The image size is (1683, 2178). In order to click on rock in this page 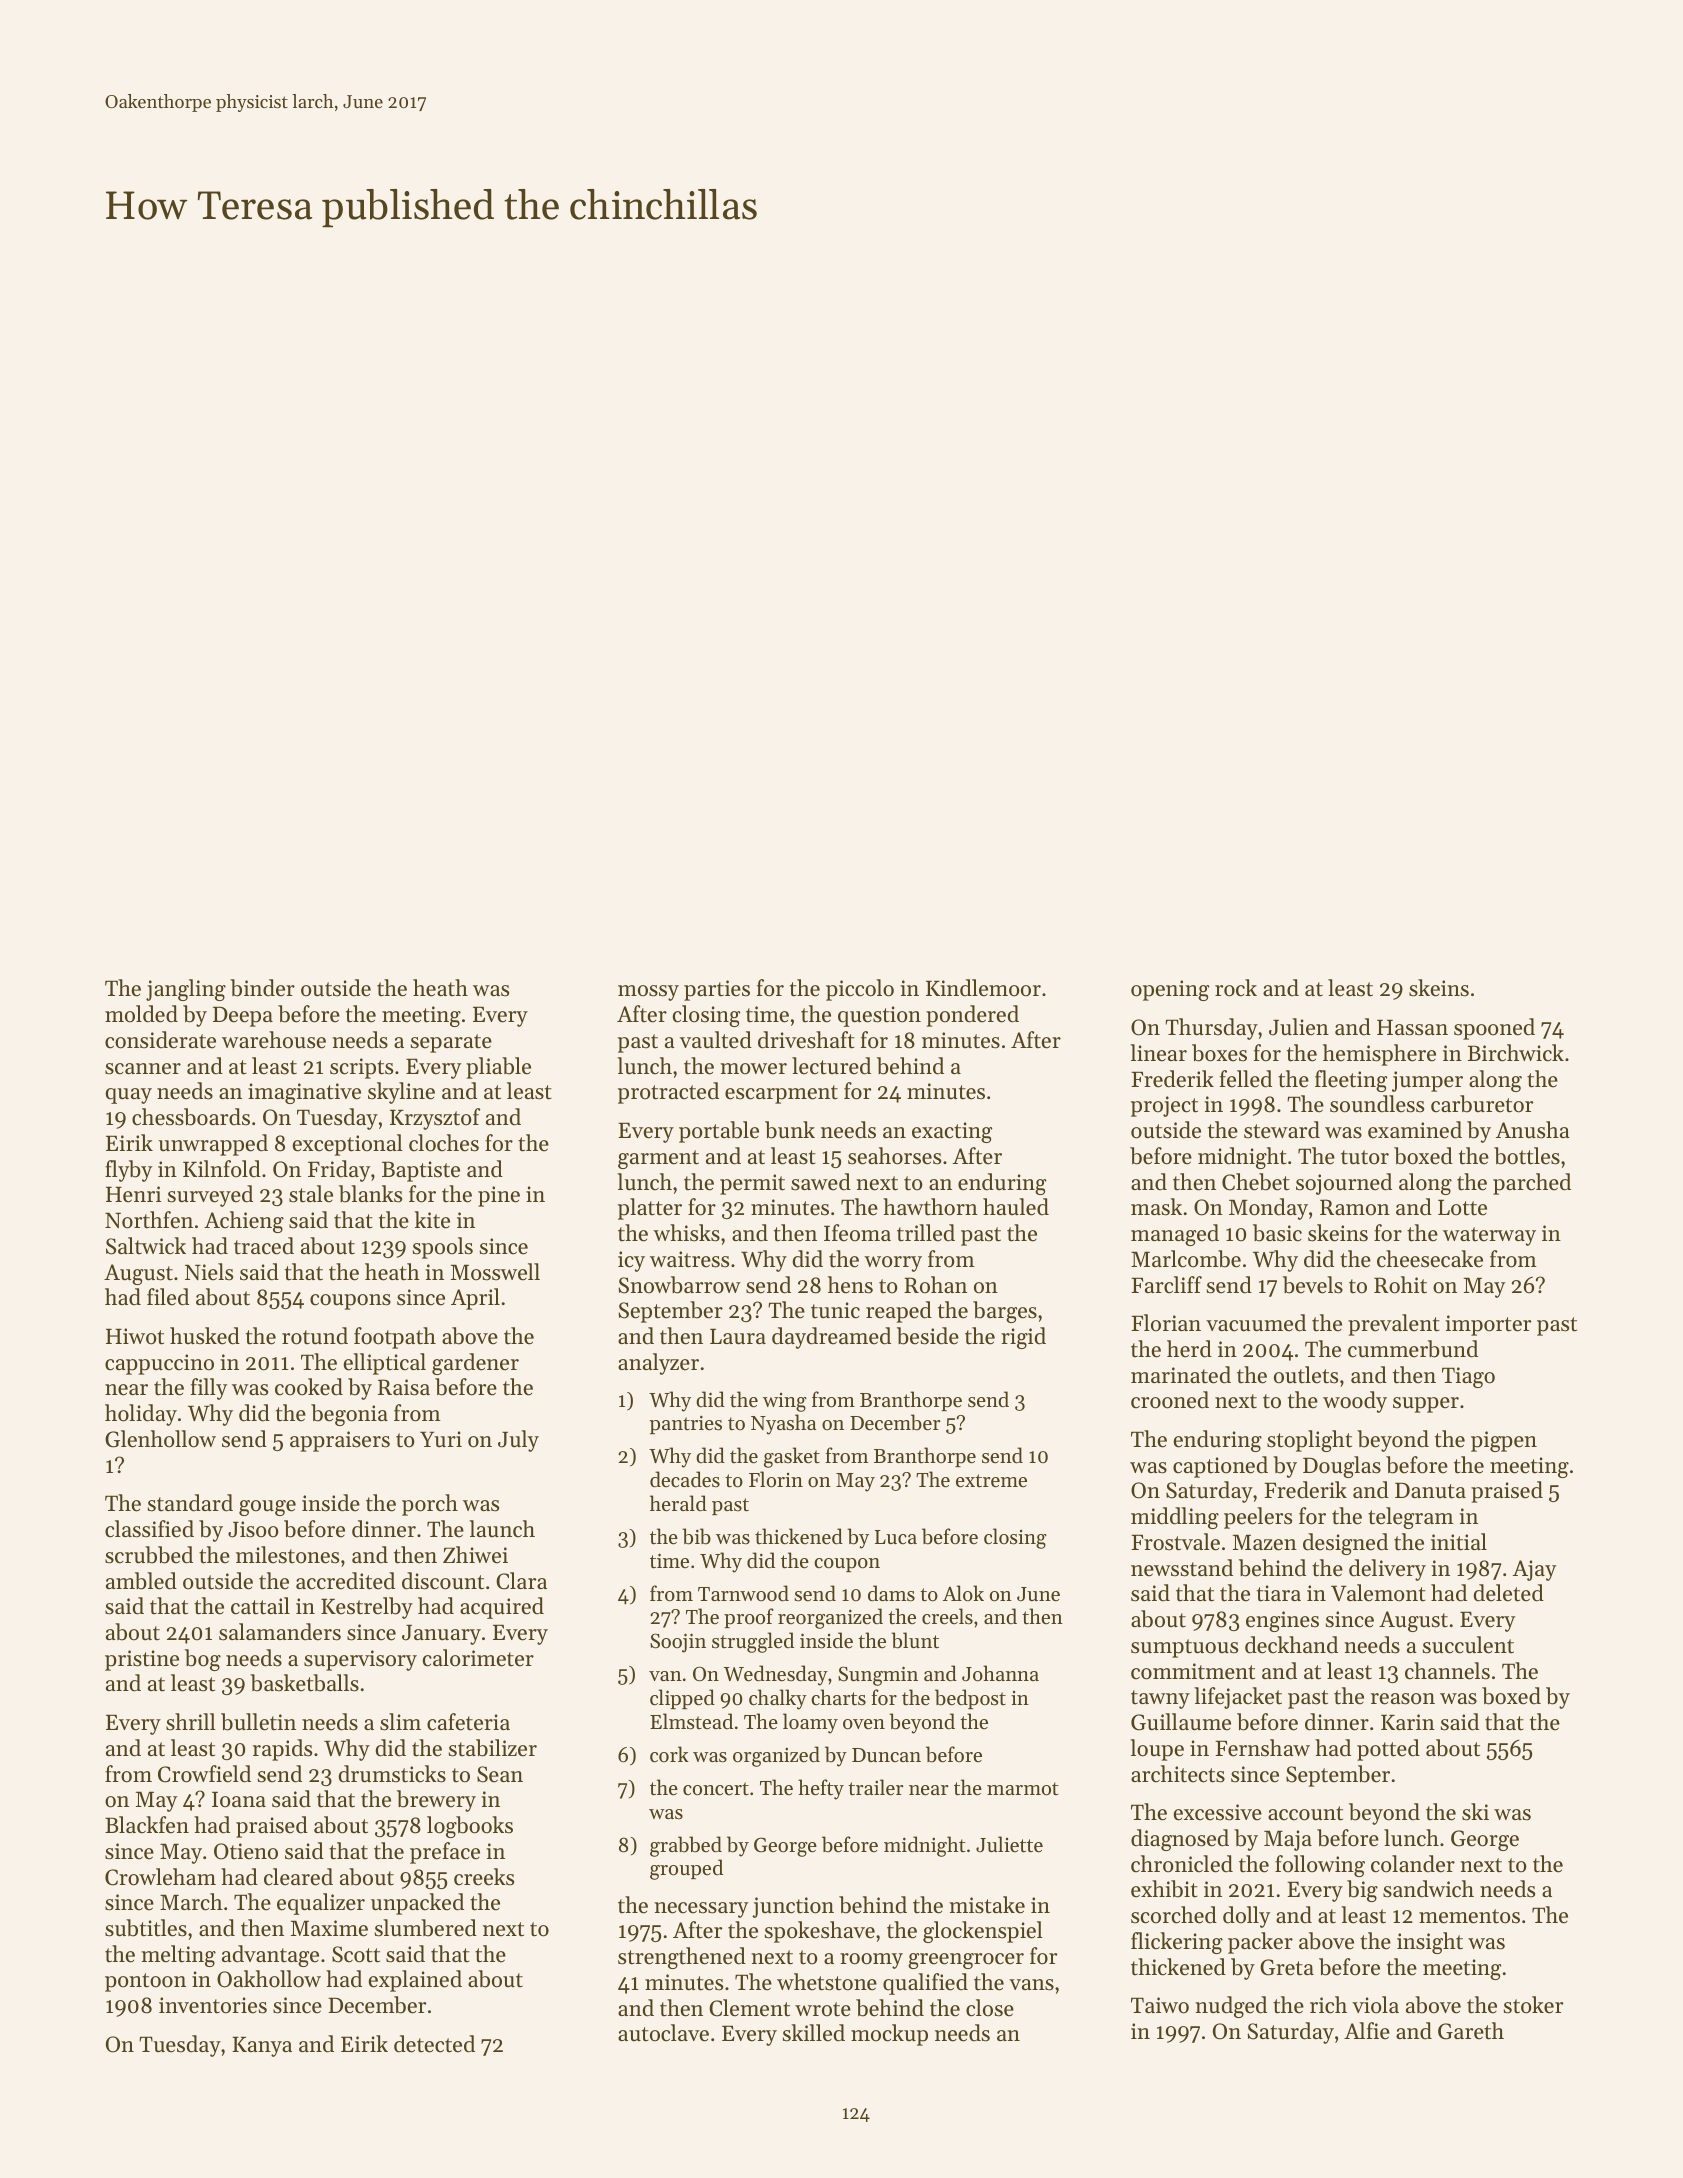, I will do `click(1236, 988)`.
